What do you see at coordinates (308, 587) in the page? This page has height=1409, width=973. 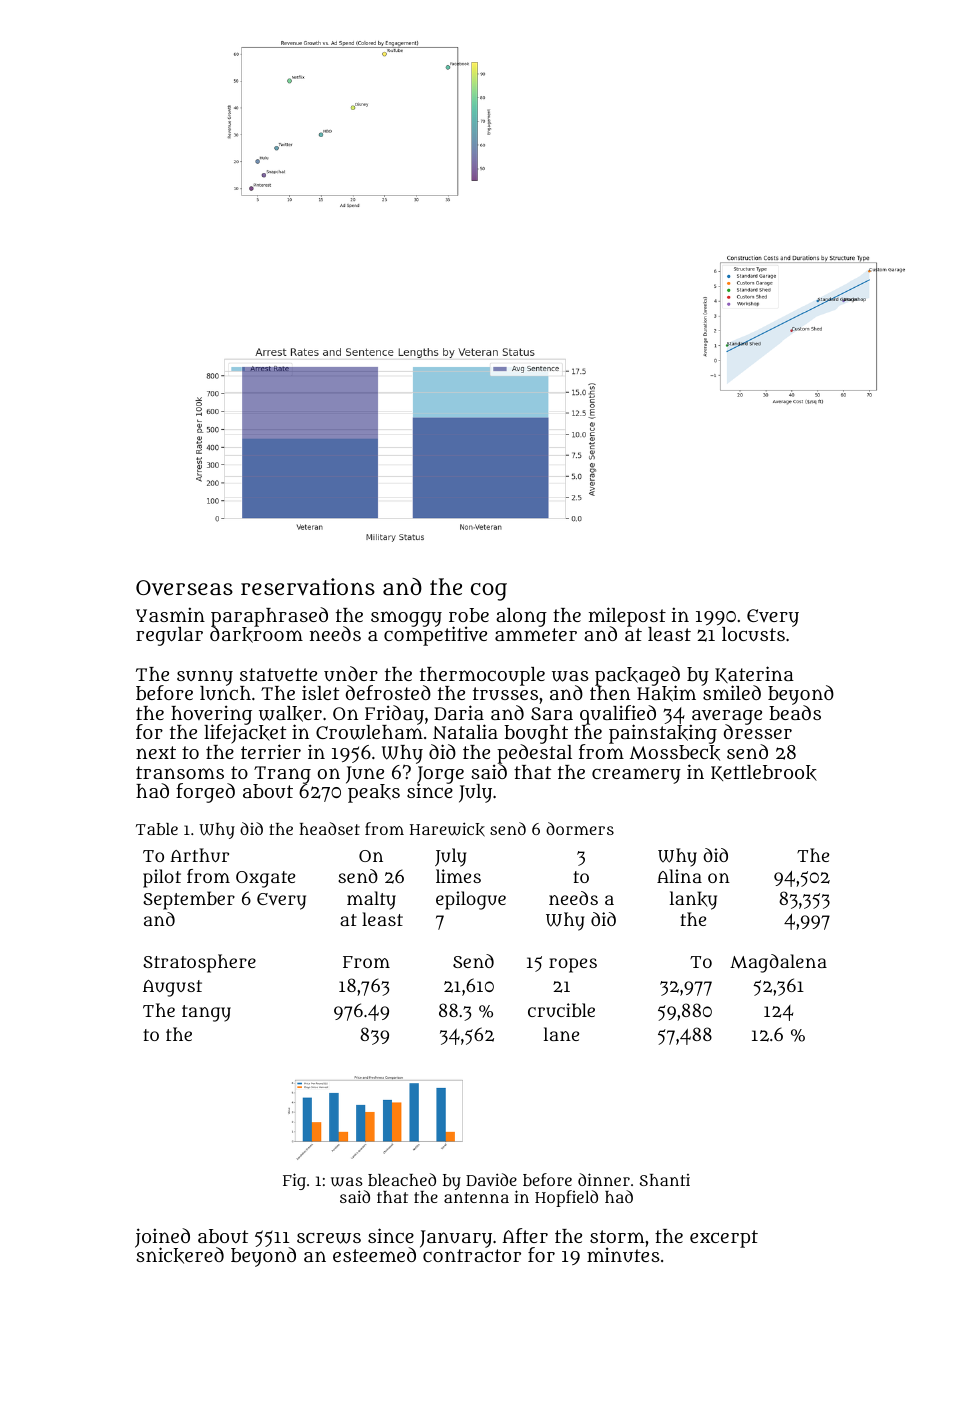 I see `reservations` at bounding box center [308, 587].
